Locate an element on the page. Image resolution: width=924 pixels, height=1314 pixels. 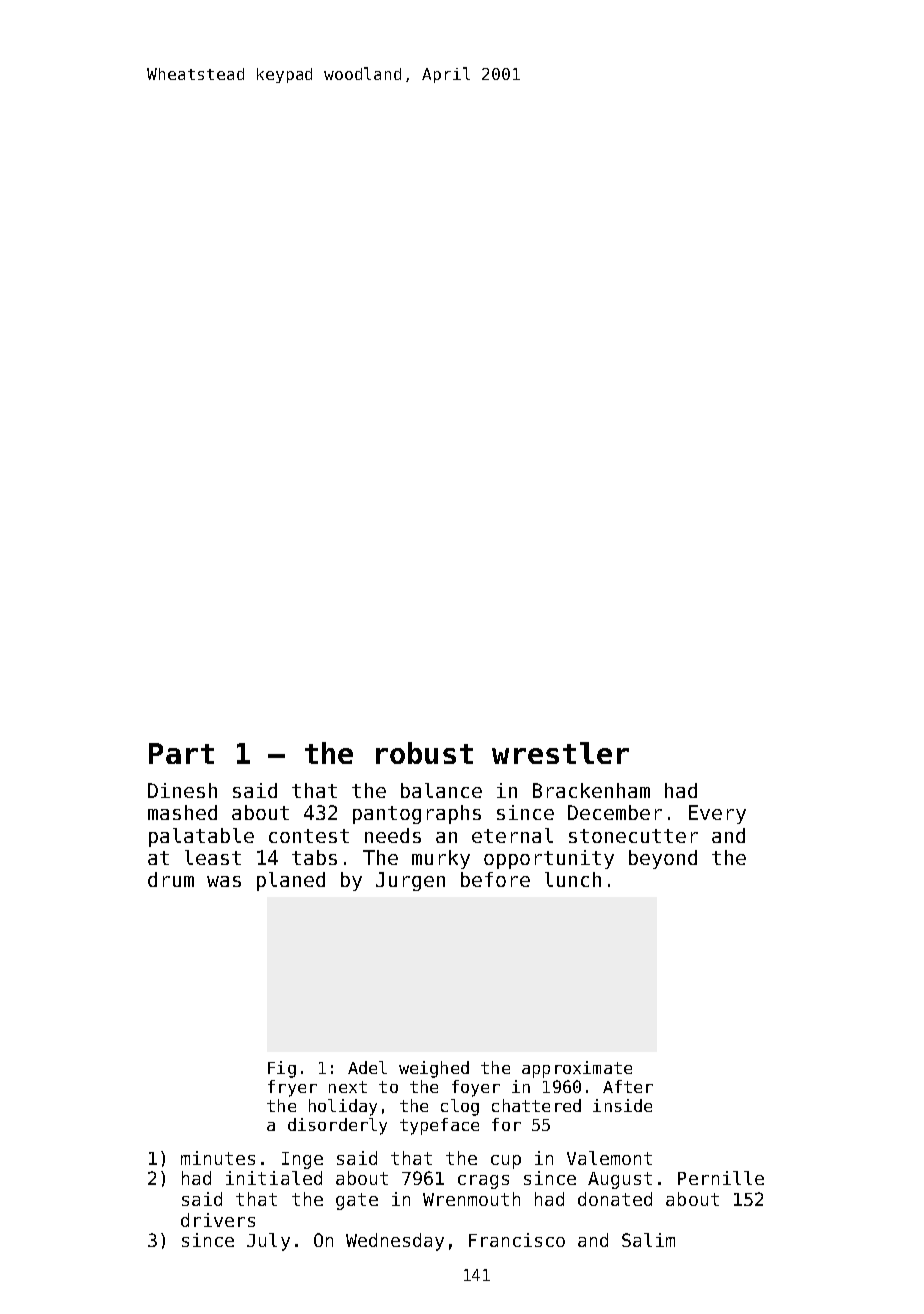
before is located at coordinates (495, 879).
